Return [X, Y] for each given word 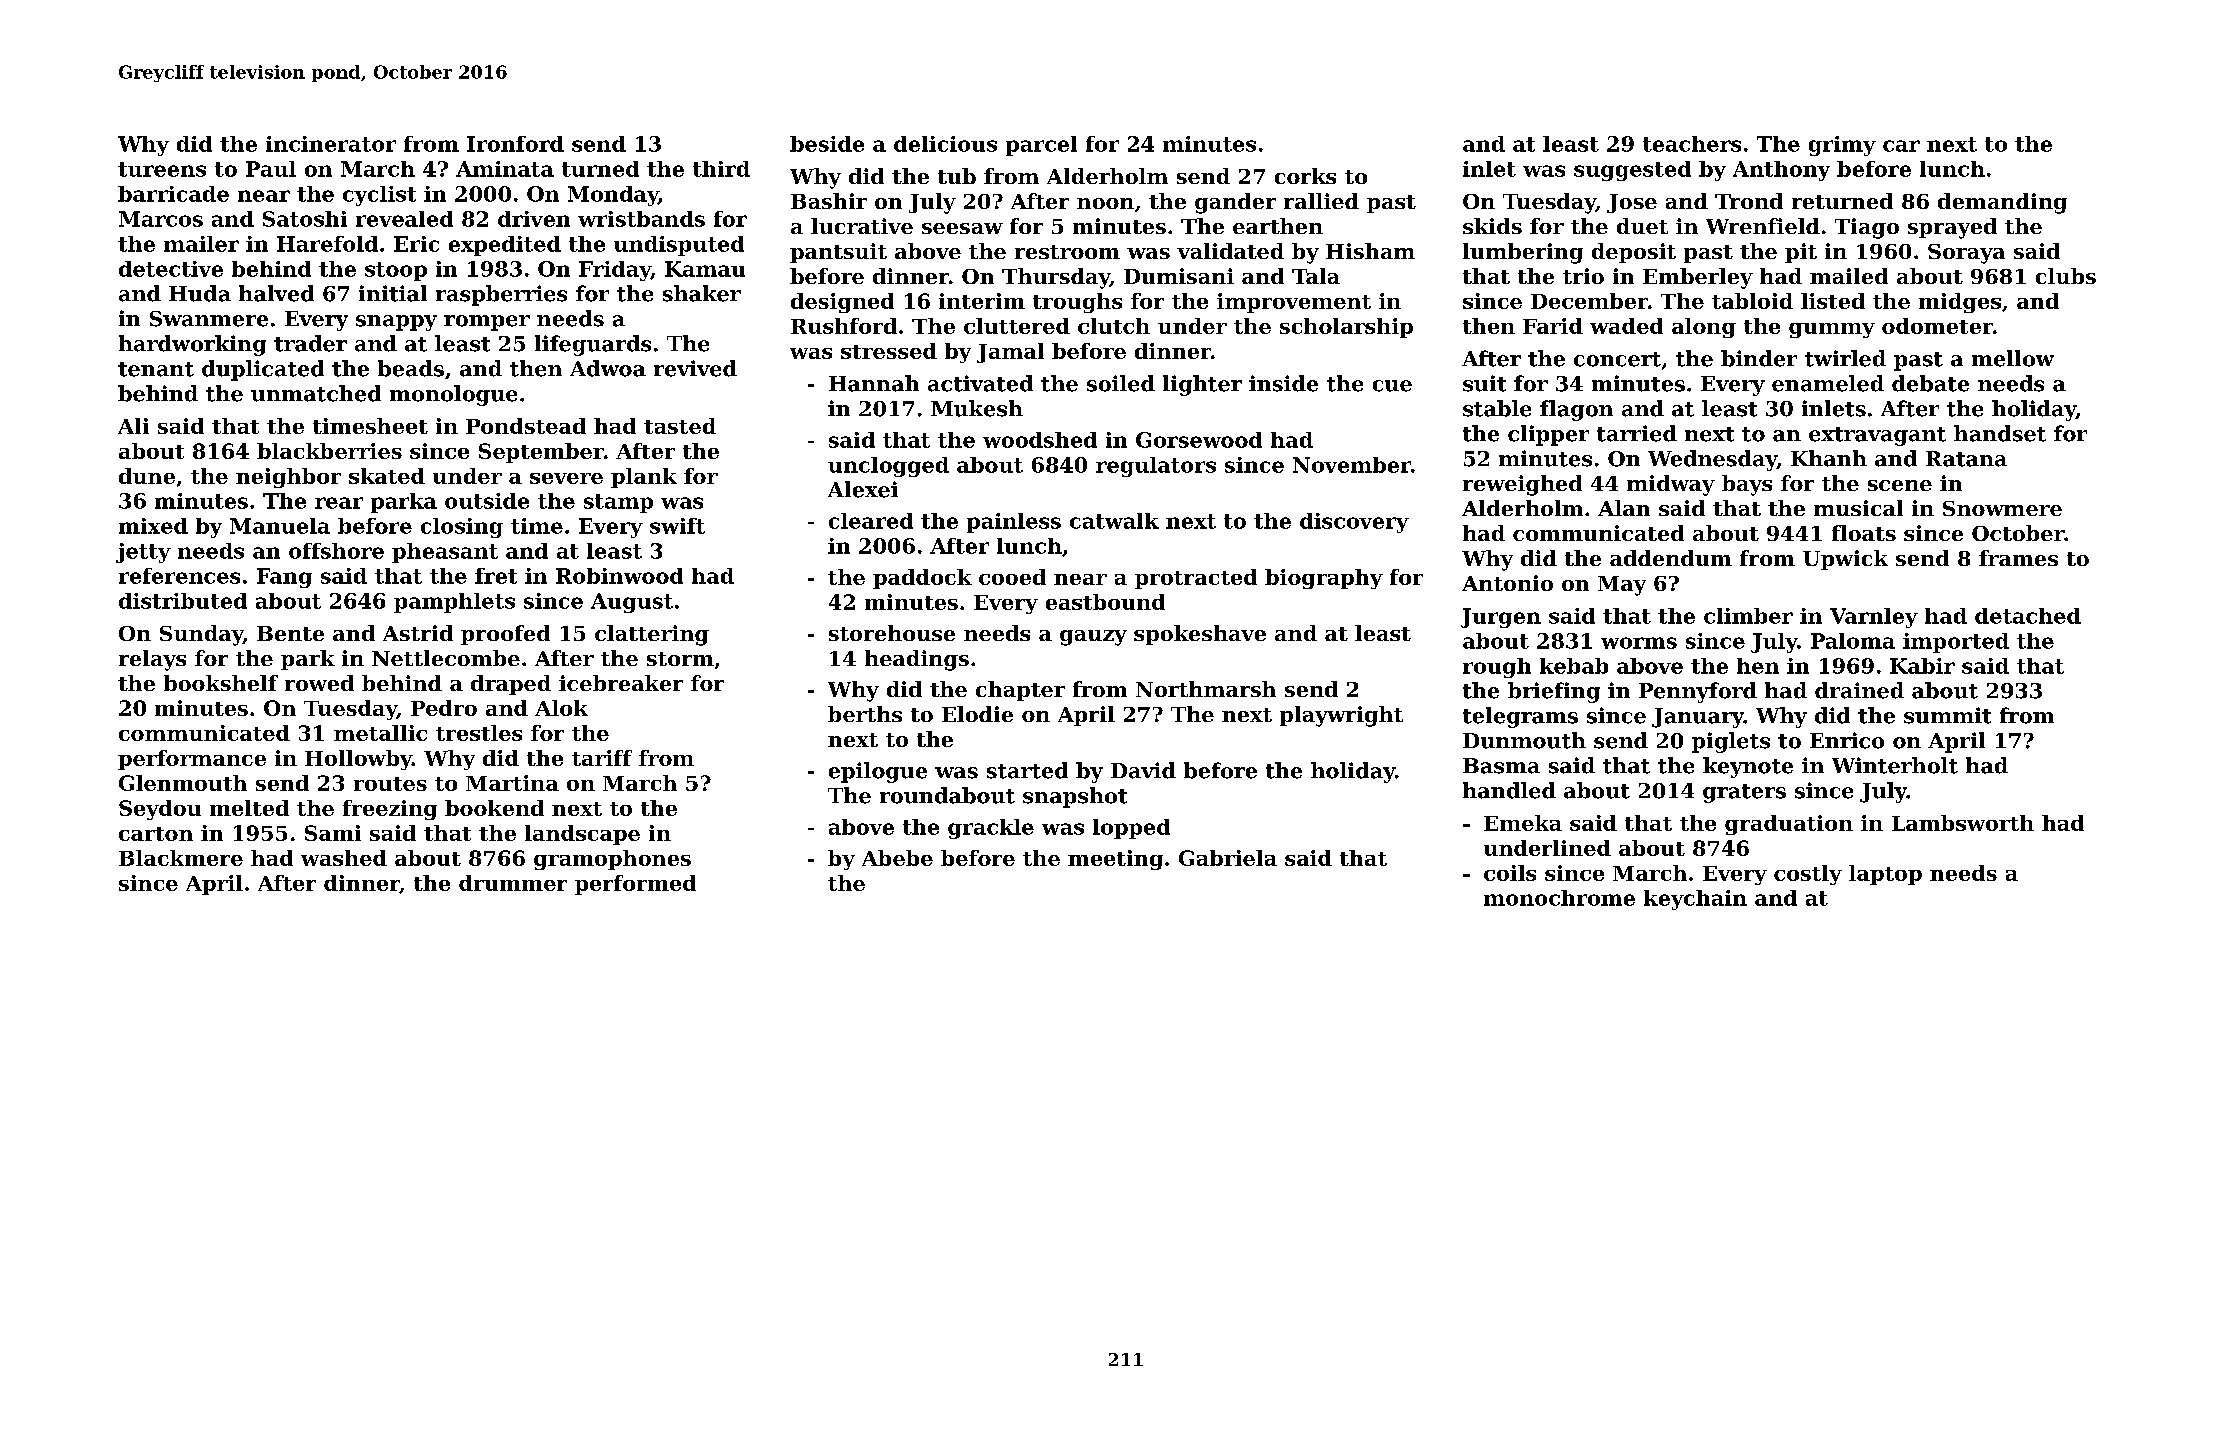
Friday [615, 271]
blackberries [329, 451]
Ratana [1966, 459]
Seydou [160, 810]
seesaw [962, 228]
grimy [1842, 146]
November [1352, 465]
